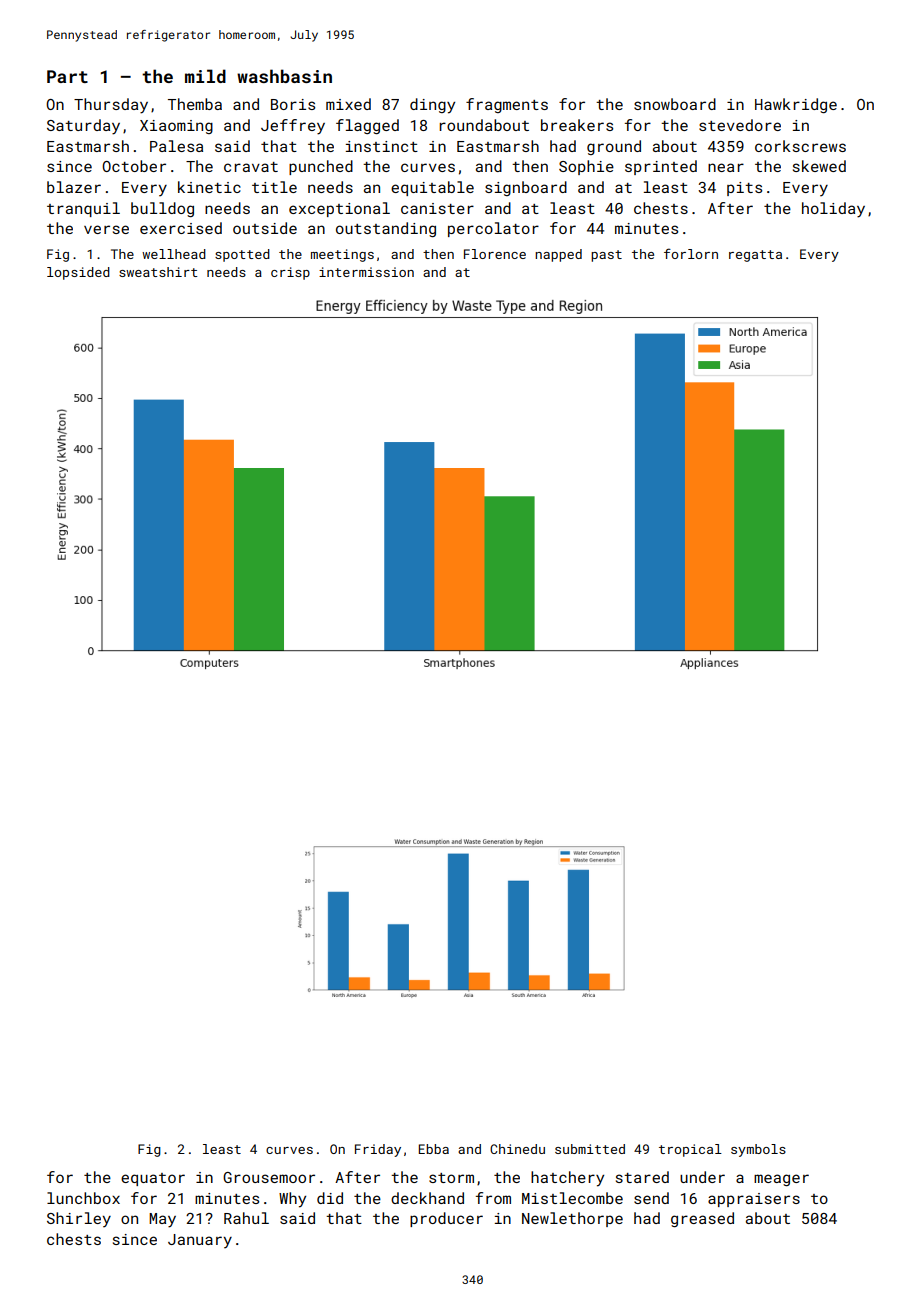 Image resolution: width=924 pixels, height=1308 pixels. Describe the element at coordinates (205, 76) in the screenshot. I see `mild` at that location.
